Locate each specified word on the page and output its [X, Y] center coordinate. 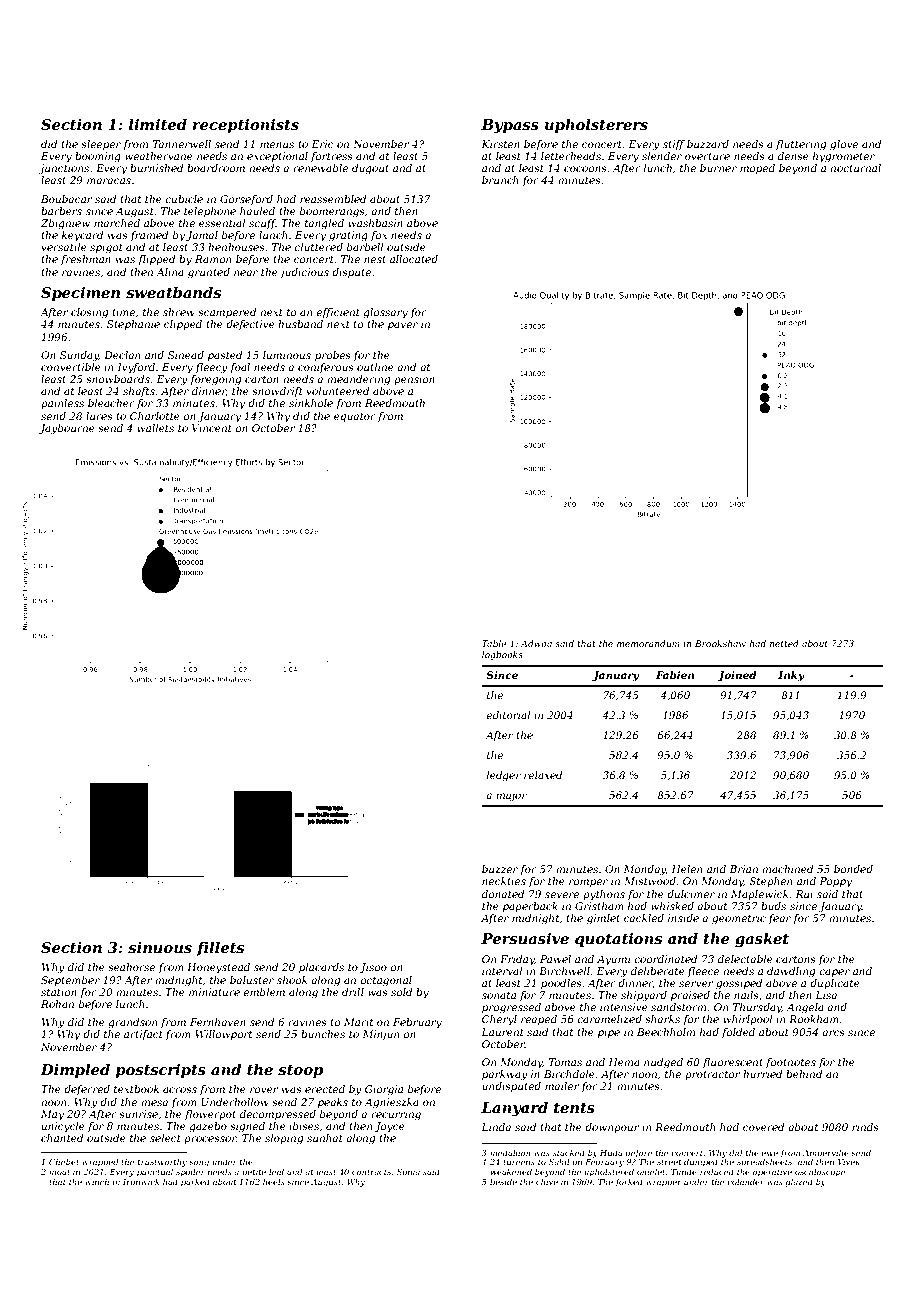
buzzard [708, 144]
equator [355, 417]
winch [97, 1182]
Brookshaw [720, 643]
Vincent [212, 428]
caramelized [609, 1019]
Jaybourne [67, 429]
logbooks [502, 655]
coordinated [666, 959]
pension [414, 380]
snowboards [118, 379]
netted [784, 643]
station [59, 992]
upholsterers [596, 126]
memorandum [648, 643]
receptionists [246, 126]
